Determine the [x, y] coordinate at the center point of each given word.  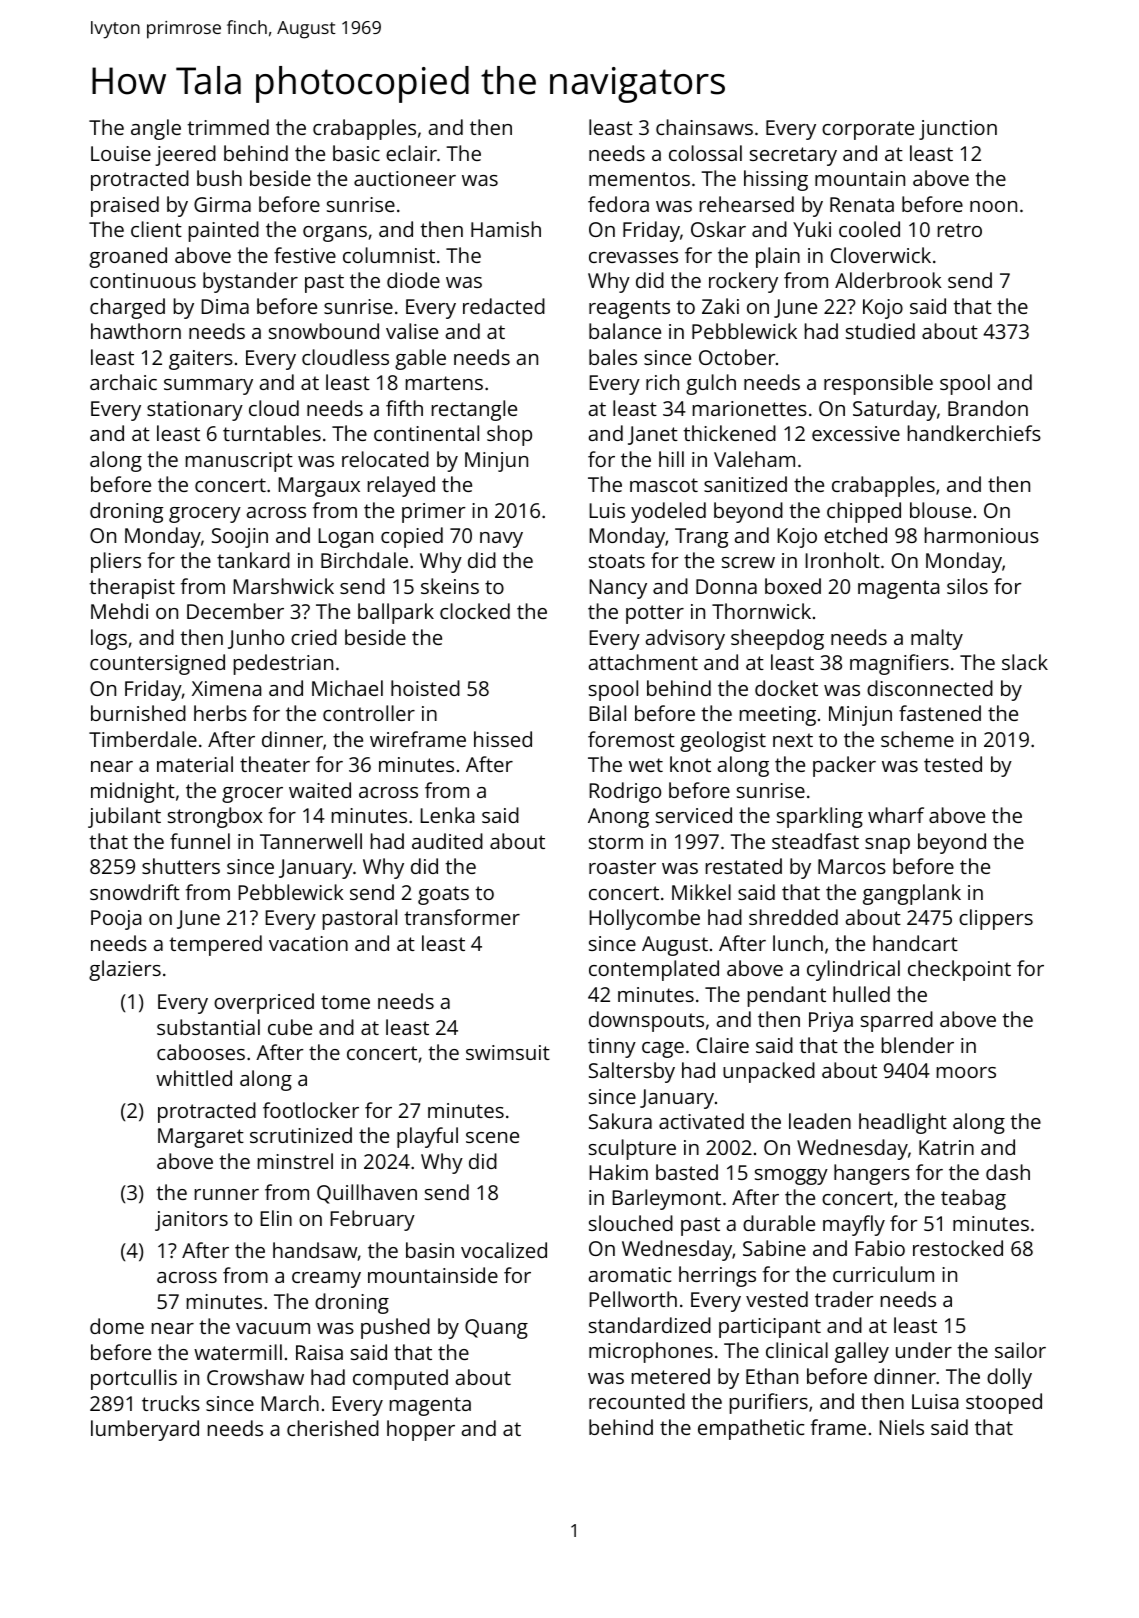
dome [117, 1326]
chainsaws [704, 127]
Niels [901, 1427]
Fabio [880, 1248]
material [195, 764]
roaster [622, 867]
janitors [191, 1221]
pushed [395, 1328]
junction [958, 130]
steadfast [815, 841]
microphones [651, 1352]
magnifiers [899, 664]
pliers [116, 562]
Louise [121, 153]
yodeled [668, 512]
